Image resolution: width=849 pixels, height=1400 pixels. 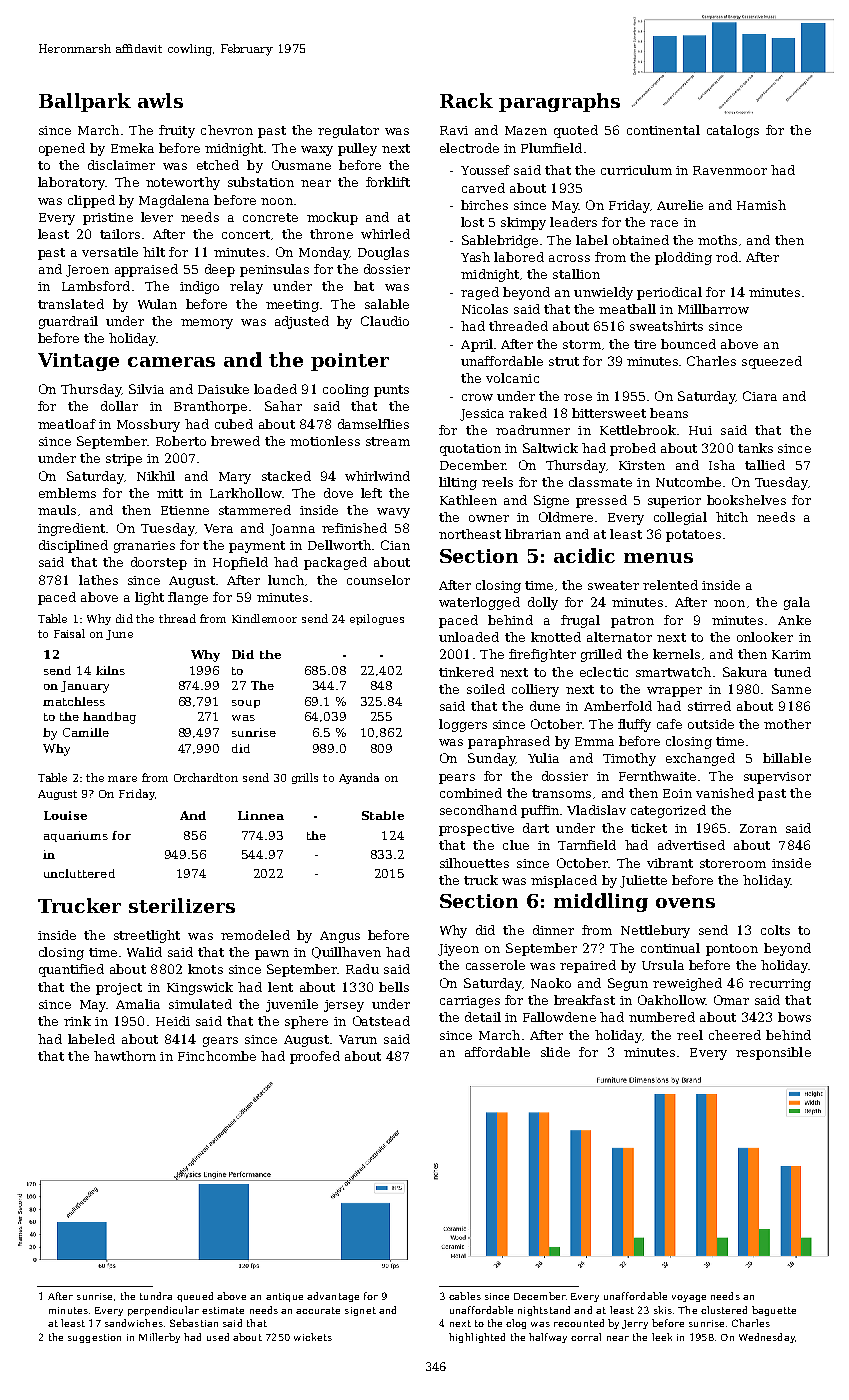 I want to click on Amalia, so click(x=138, y=1004).
